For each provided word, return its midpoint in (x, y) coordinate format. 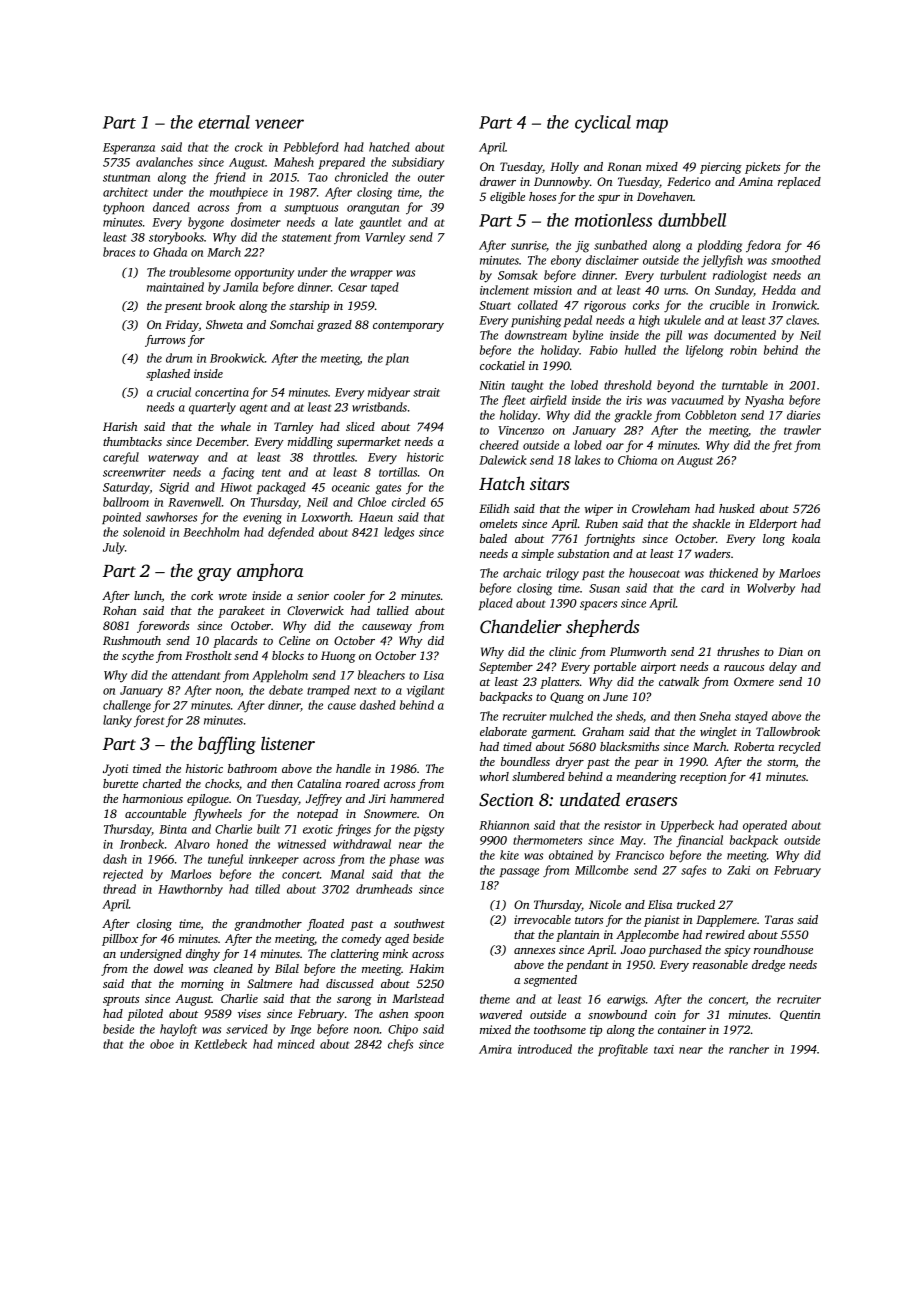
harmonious (153, 798)
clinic (562, 651)
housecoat (654, 573)
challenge (127, 706)
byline (588, 336)
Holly (564, 168)
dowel (168, 968)
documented (745, 335)
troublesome (200, 272)
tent (271, 473)
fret (782, 446)
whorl (494, 776)
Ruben (601, 523)
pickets (762, 168)
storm (781, 763)
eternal (224, 122)
